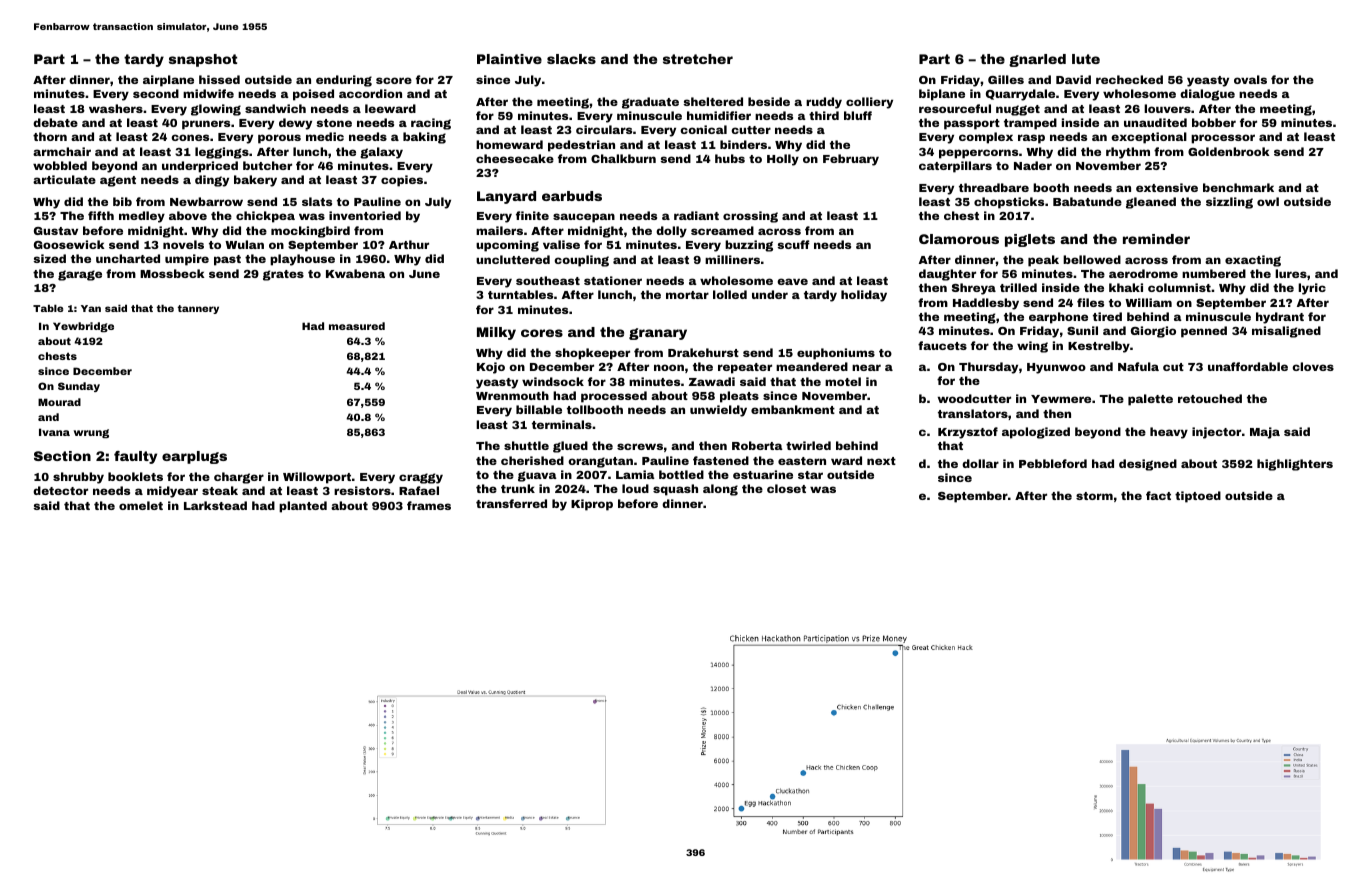  I want to click on eastern, so click(802, 461).
